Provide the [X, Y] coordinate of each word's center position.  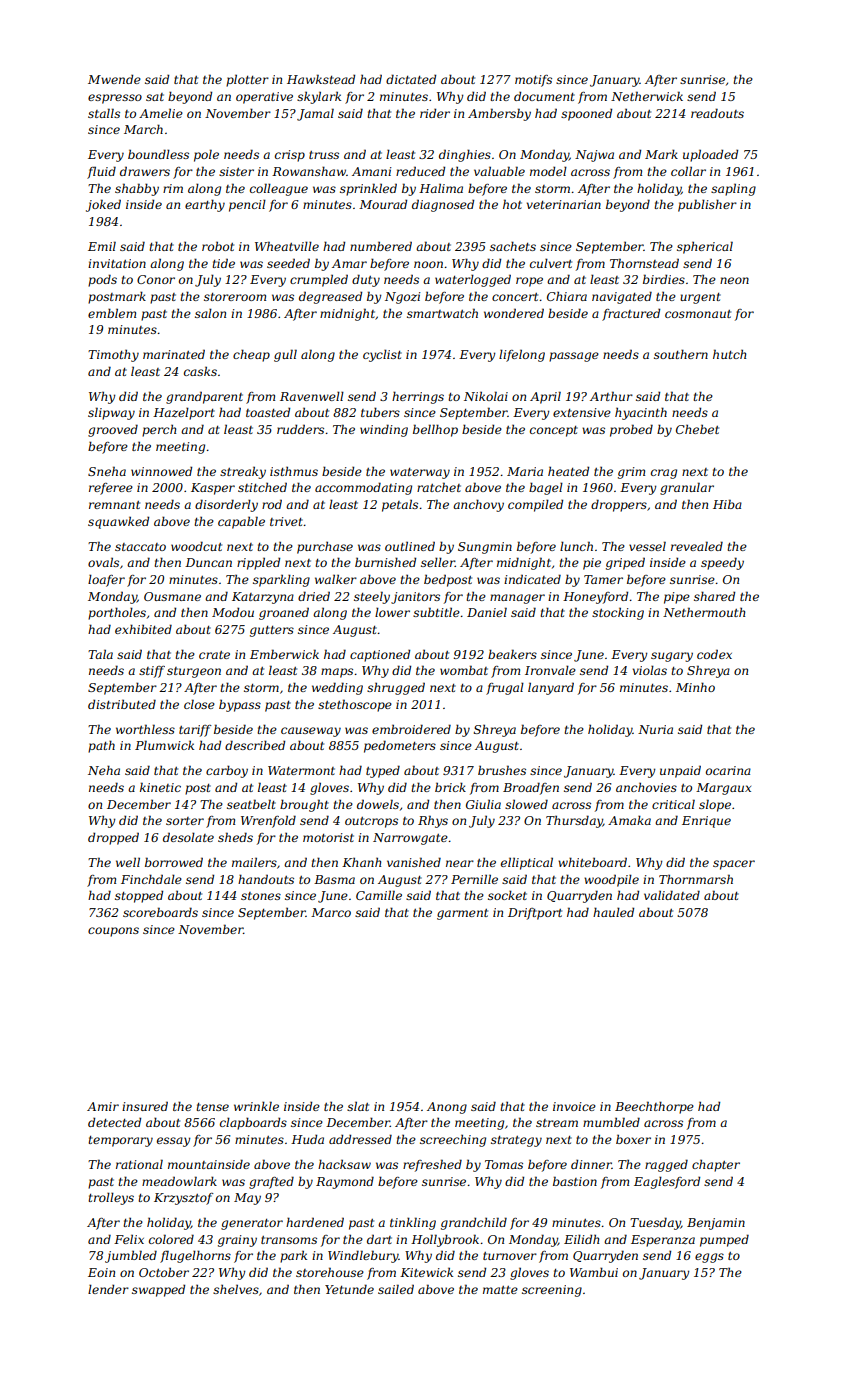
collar [688, 171]
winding [384, 430]
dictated [411, 79]
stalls [104, 113]
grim [631, 473]
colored [171, 1239]
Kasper [213, 489]
